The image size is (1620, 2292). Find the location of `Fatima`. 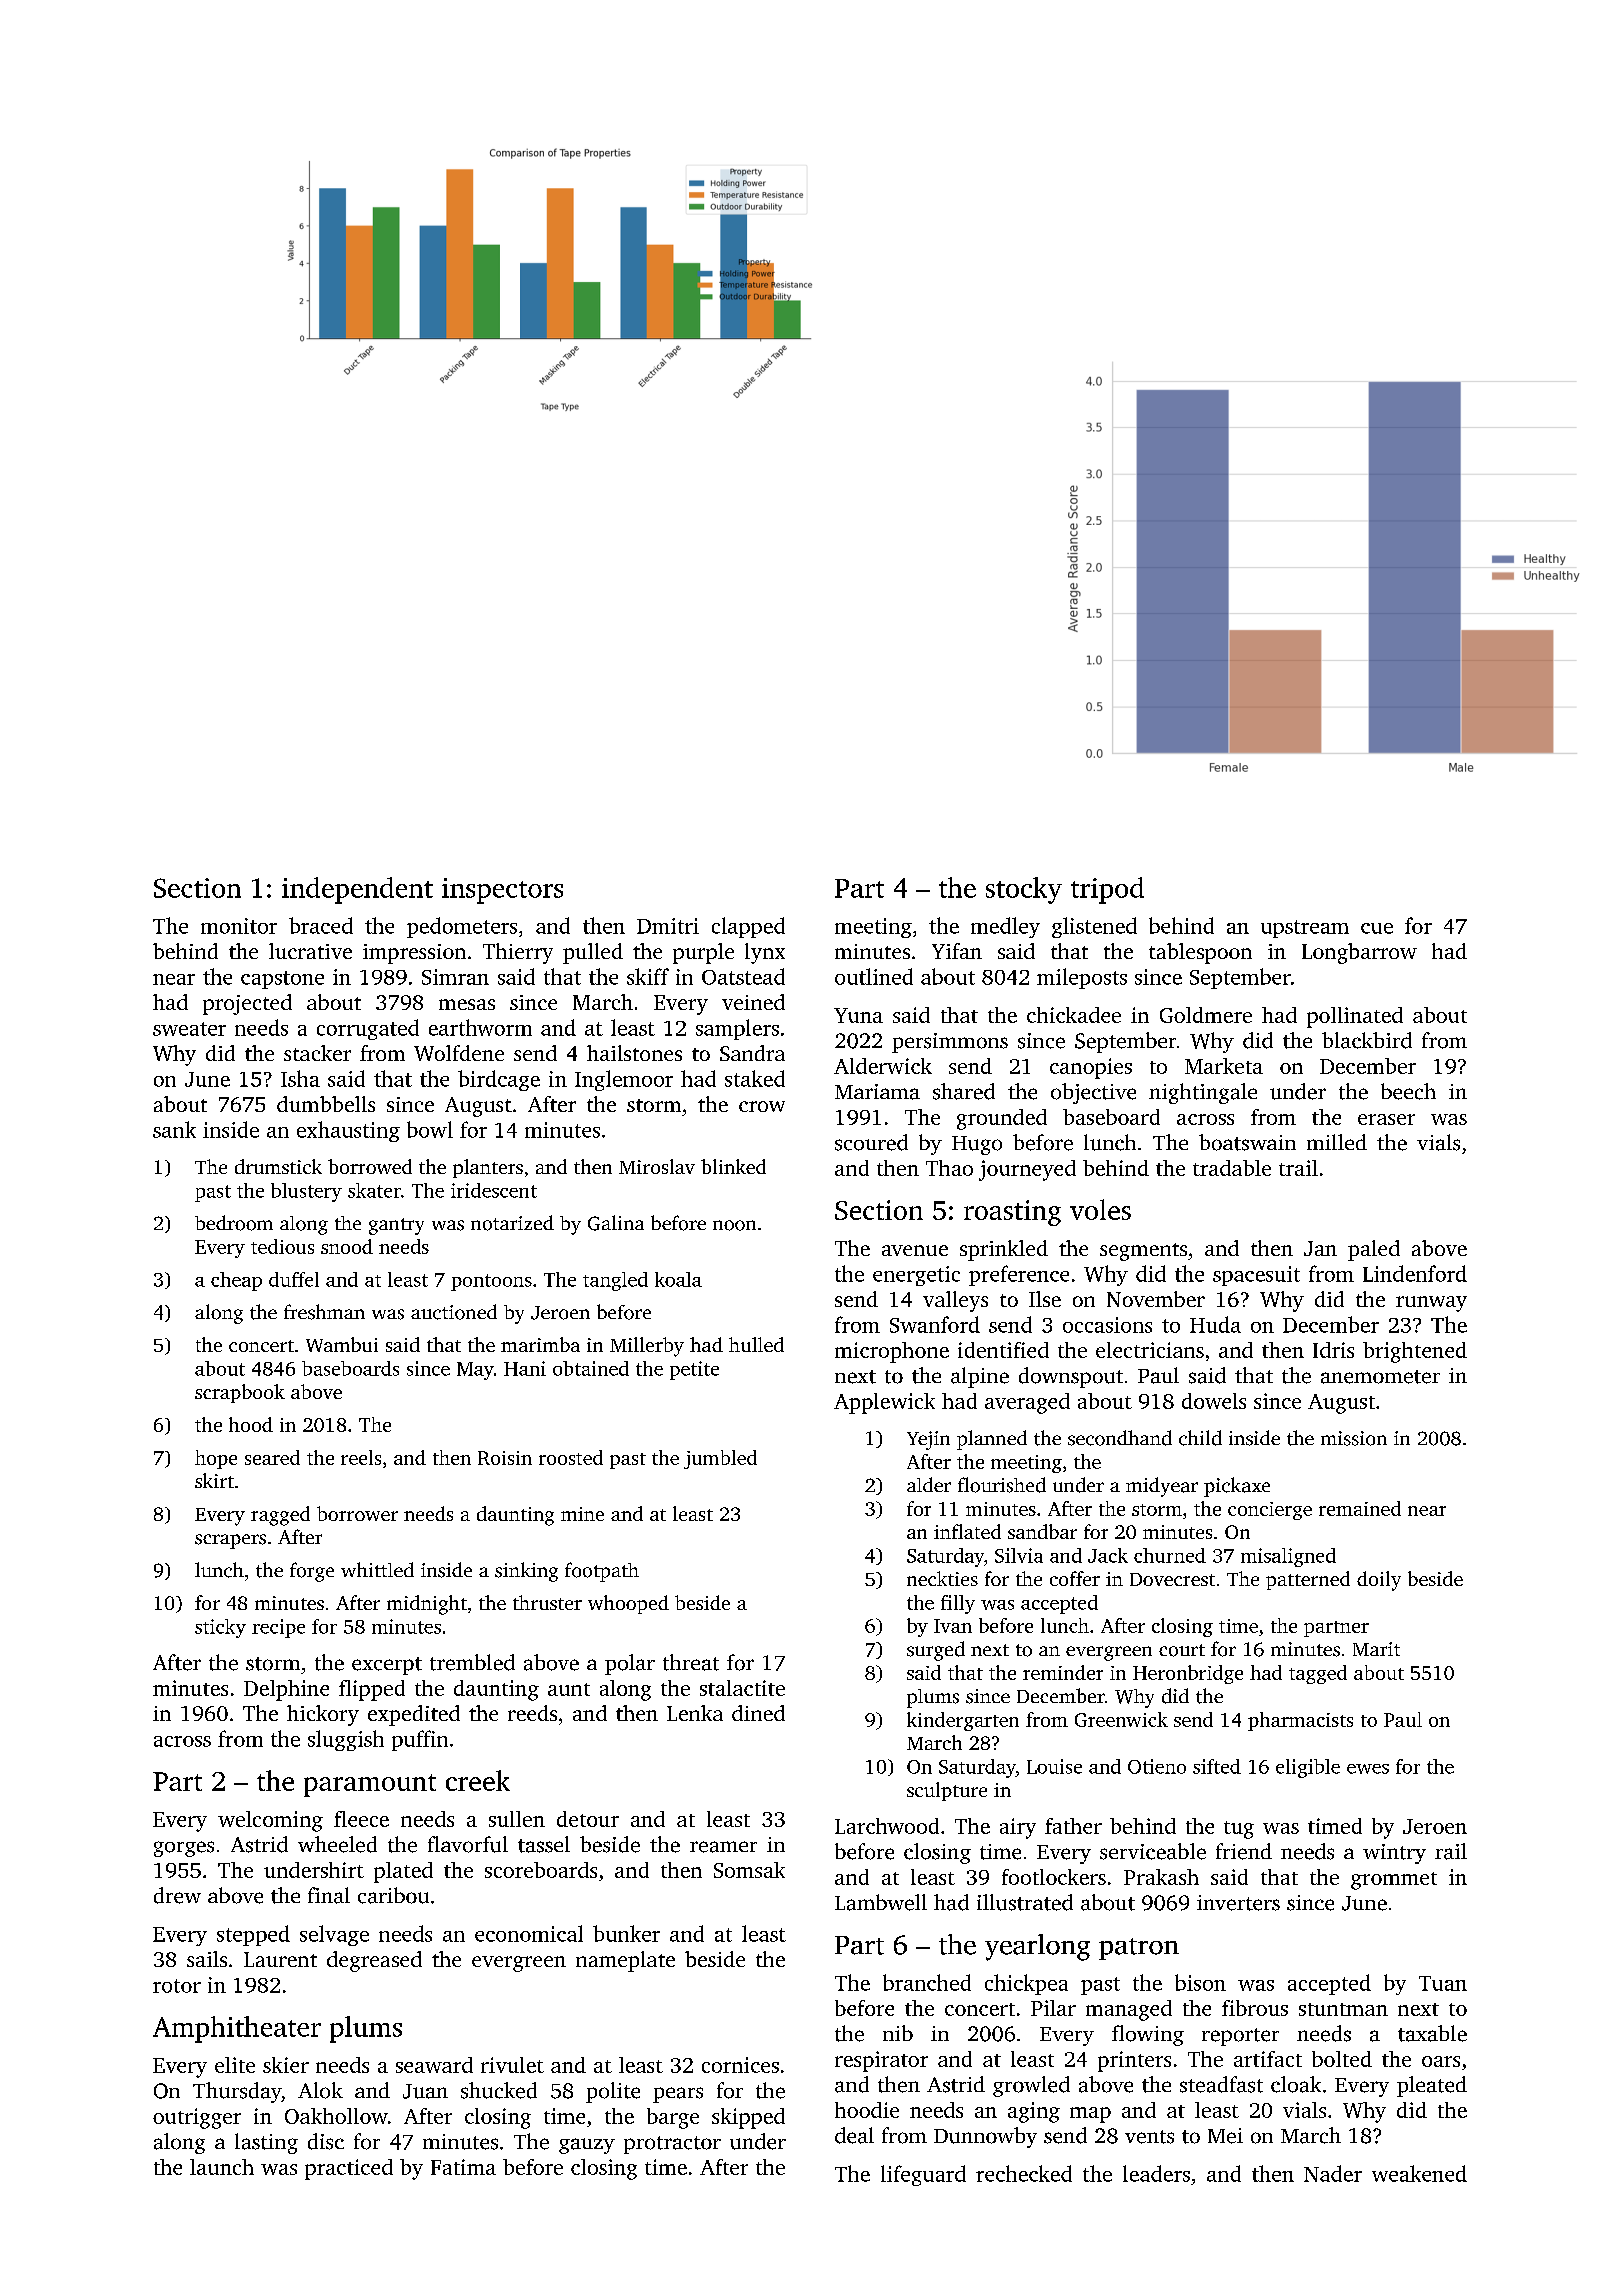

Fatima is located at coordinates (463, 2167).
